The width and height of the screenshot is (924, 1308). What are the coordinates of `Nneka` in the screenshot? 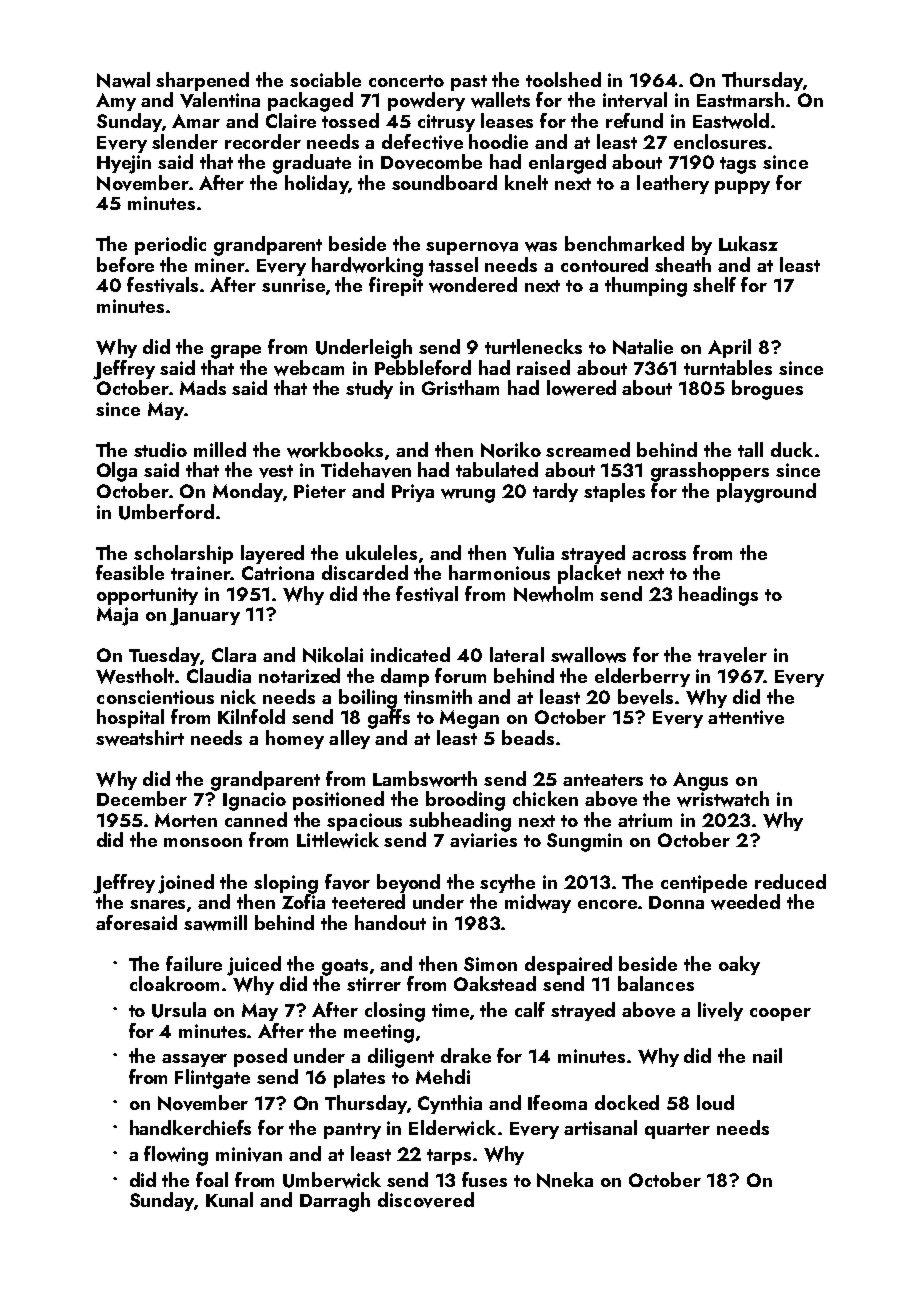 It's located at (565, 1180).
